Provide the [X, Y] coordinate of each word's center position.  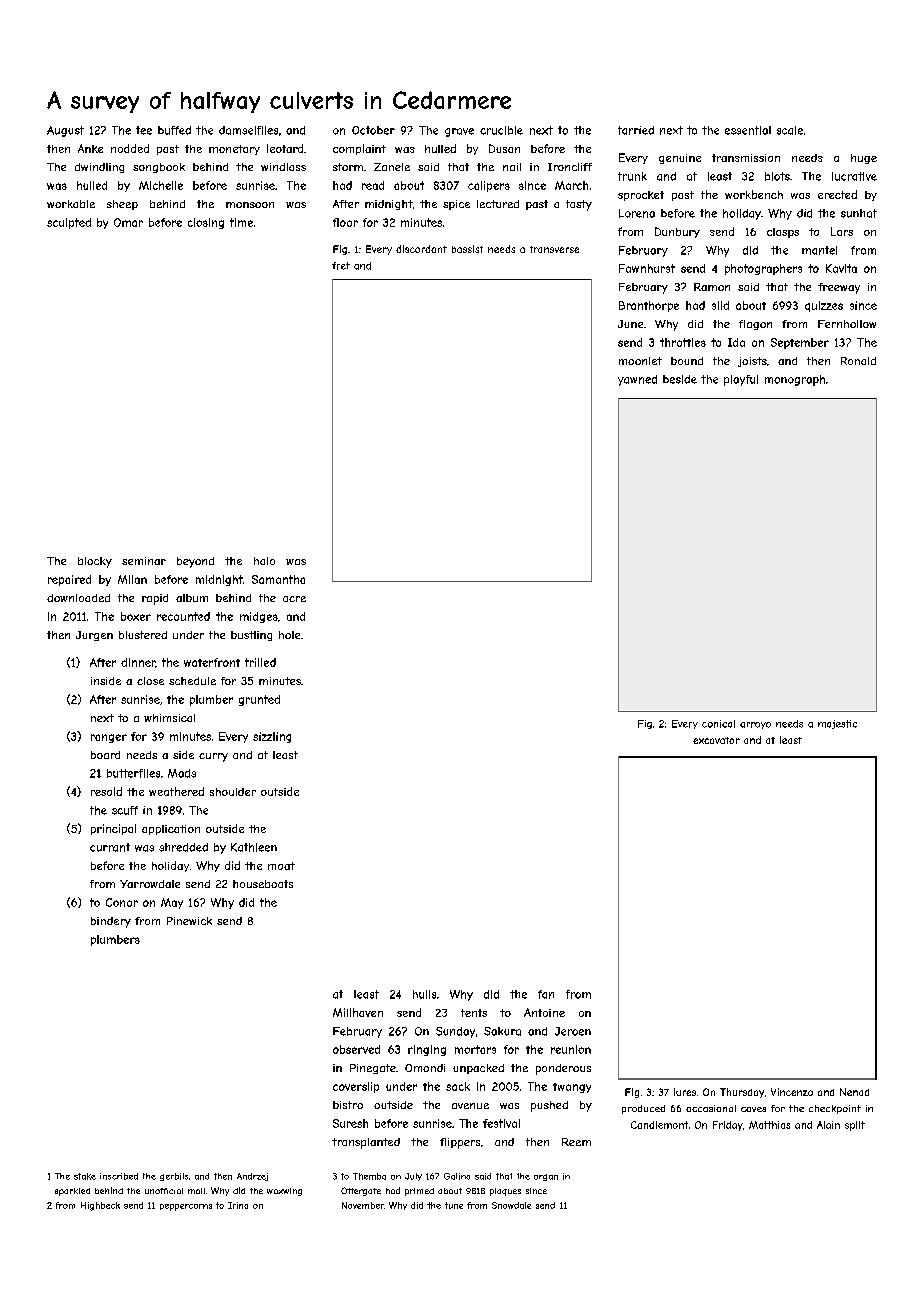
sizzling [272, 737]
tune [454, 1205]
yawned [637, 380]
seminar [144, 561]
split [855, 1126]
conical [718, 724]
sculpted [69, 223]
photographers [763, 269]
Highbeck [100, 1206]
